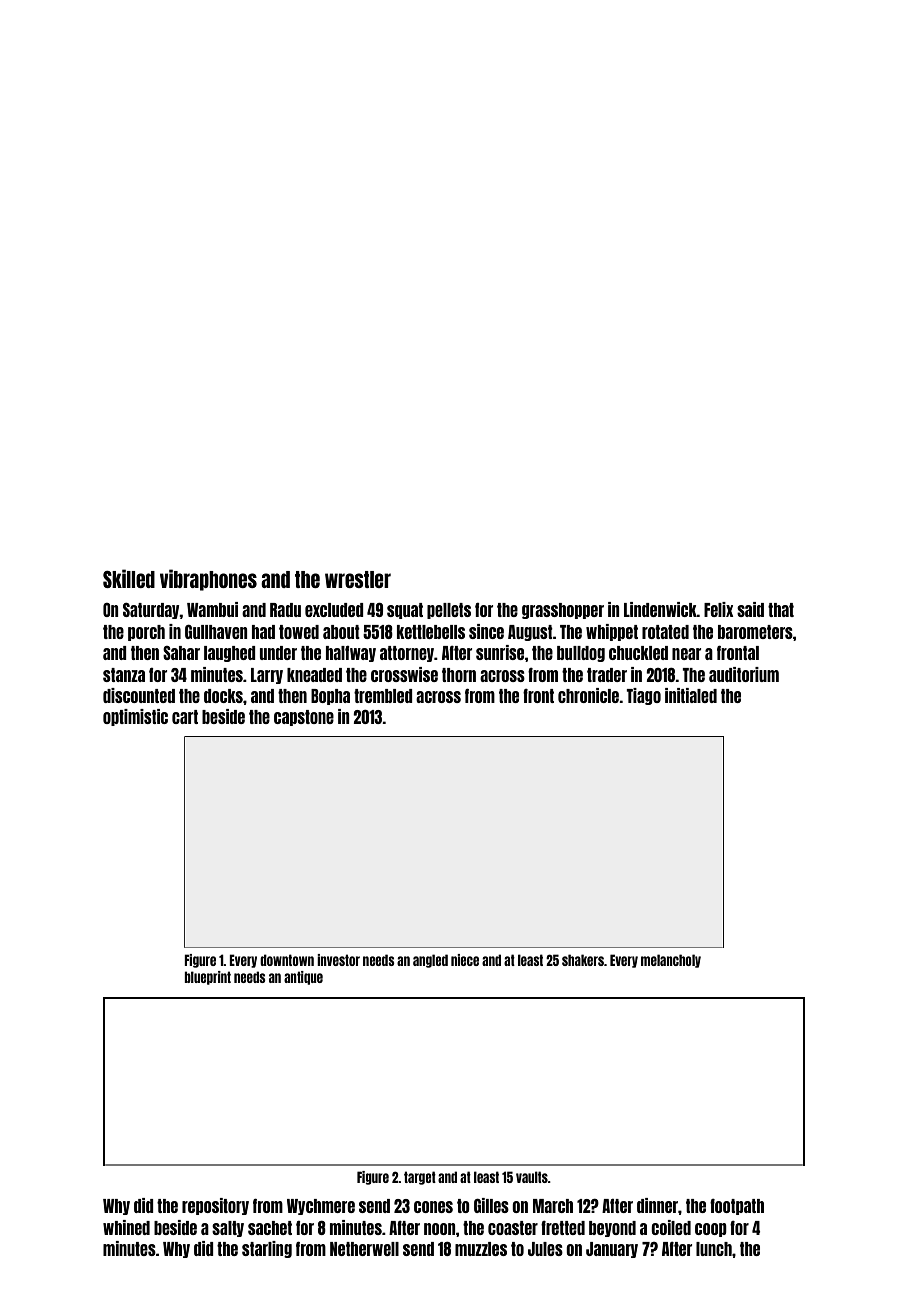 The image size is (908, 1316). What do you see at coordinates (449, 611) in the screenshot?
I see `pellets` at bounding box center [449, 611].
